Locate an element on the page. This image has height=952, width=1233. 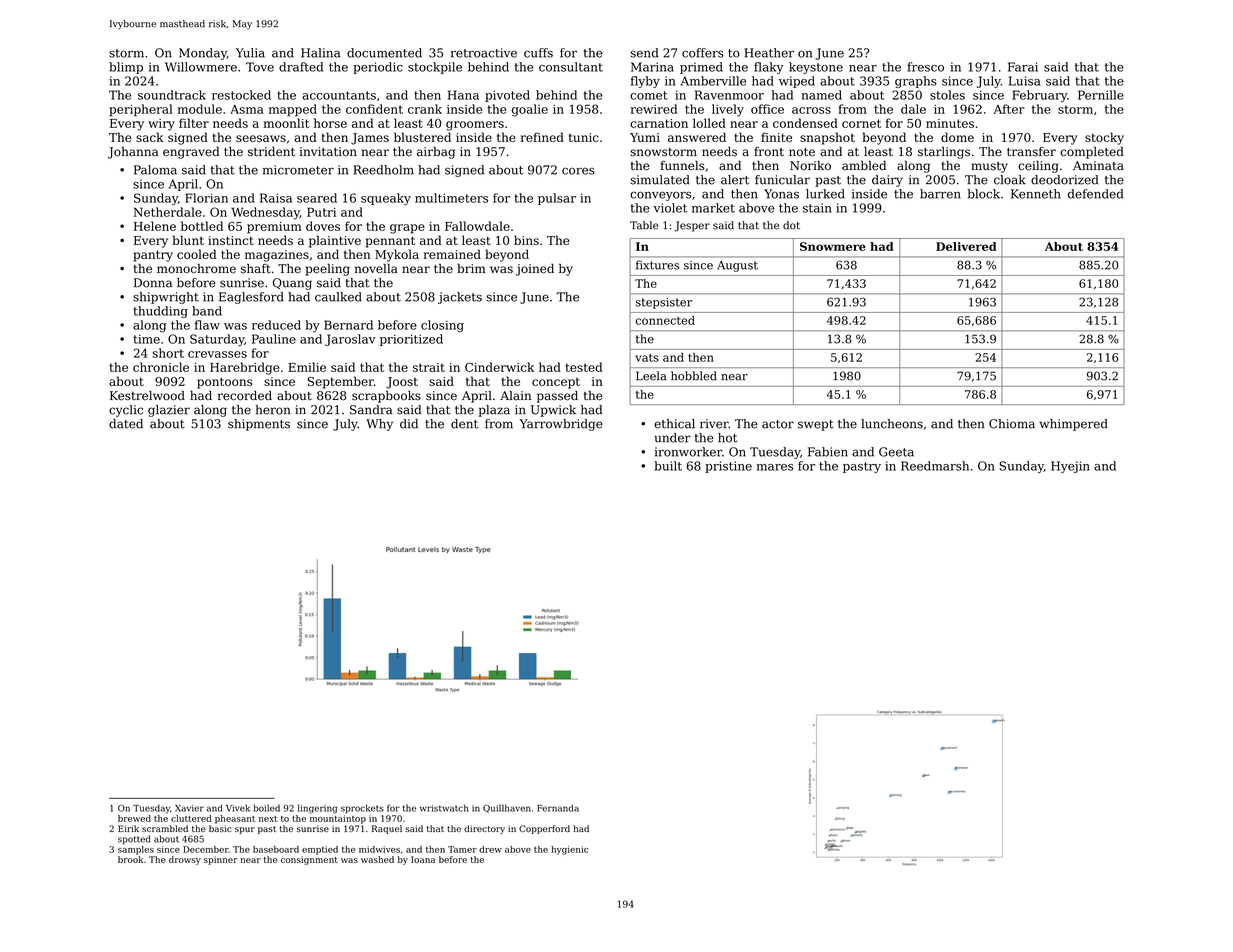
Reedmarsh is located at coordinates (935, 466).
